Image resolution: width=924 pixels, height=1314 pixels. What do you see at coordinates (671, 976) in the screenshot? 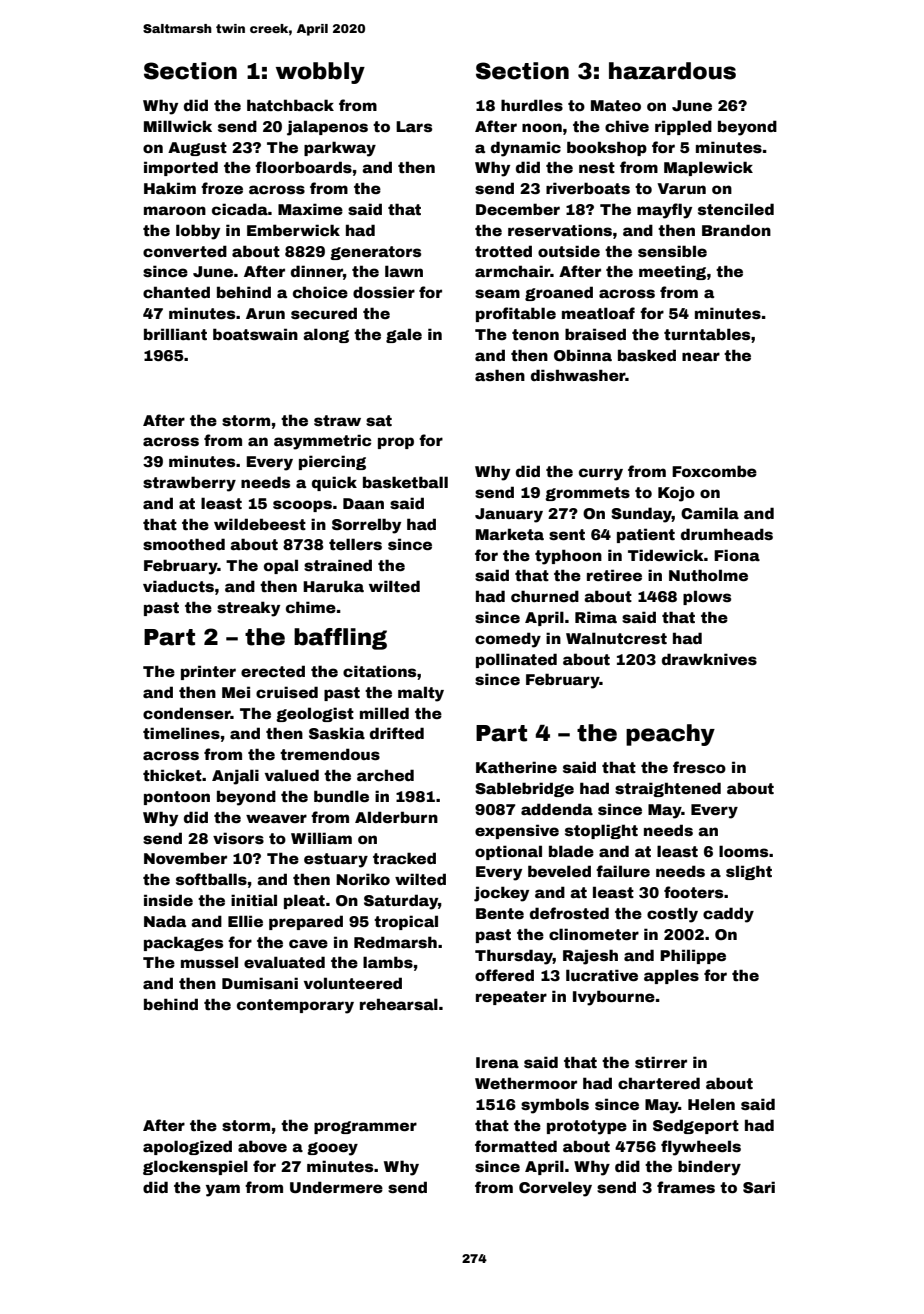
I see `apples` at bounding box center [671, 976].
